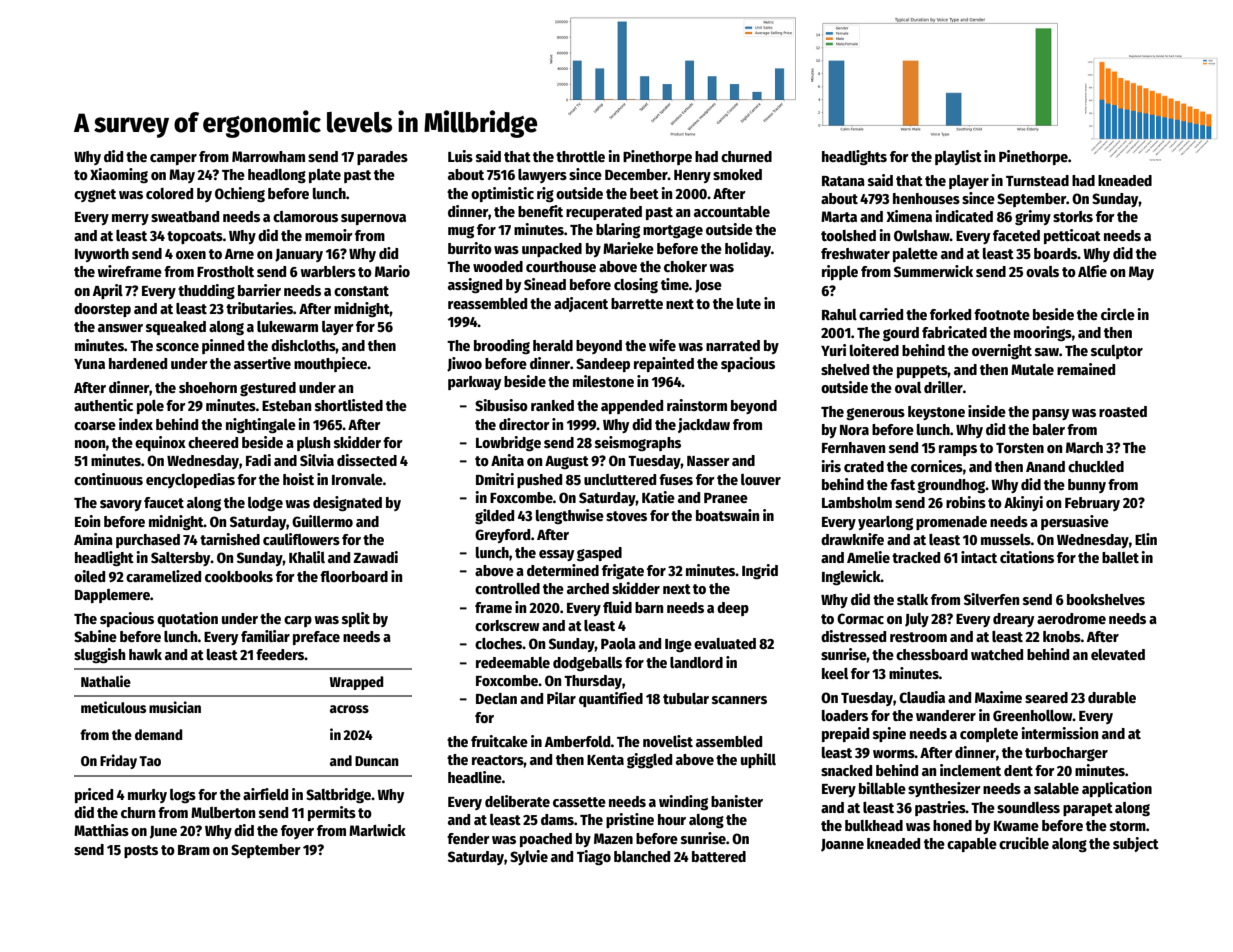 This image has width=1233, height=952. Describe the element at coordinates (719, 856) in the image. I see `battered` at that location.
